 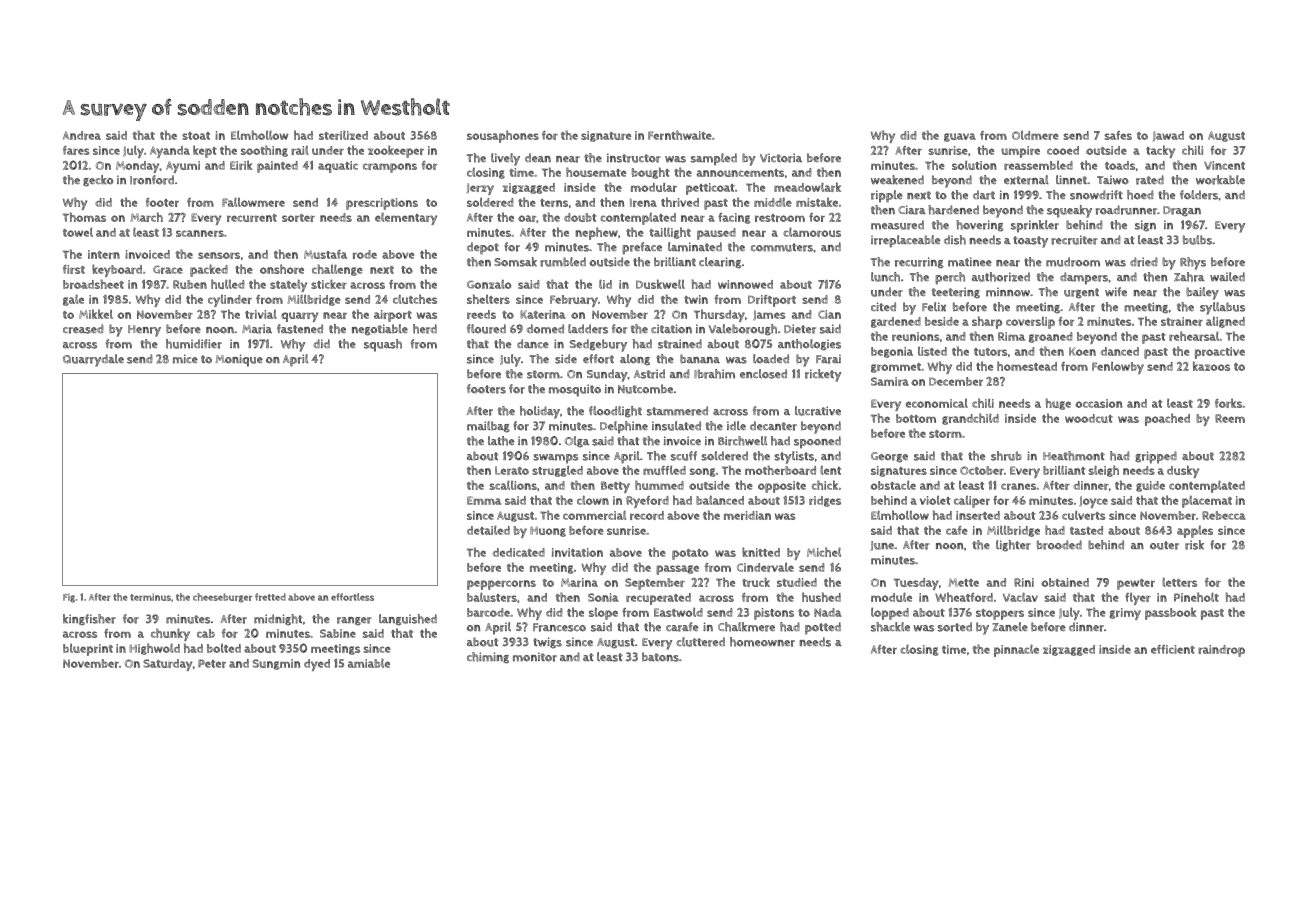 I want to click on passage, so click(x=677, y=570).
